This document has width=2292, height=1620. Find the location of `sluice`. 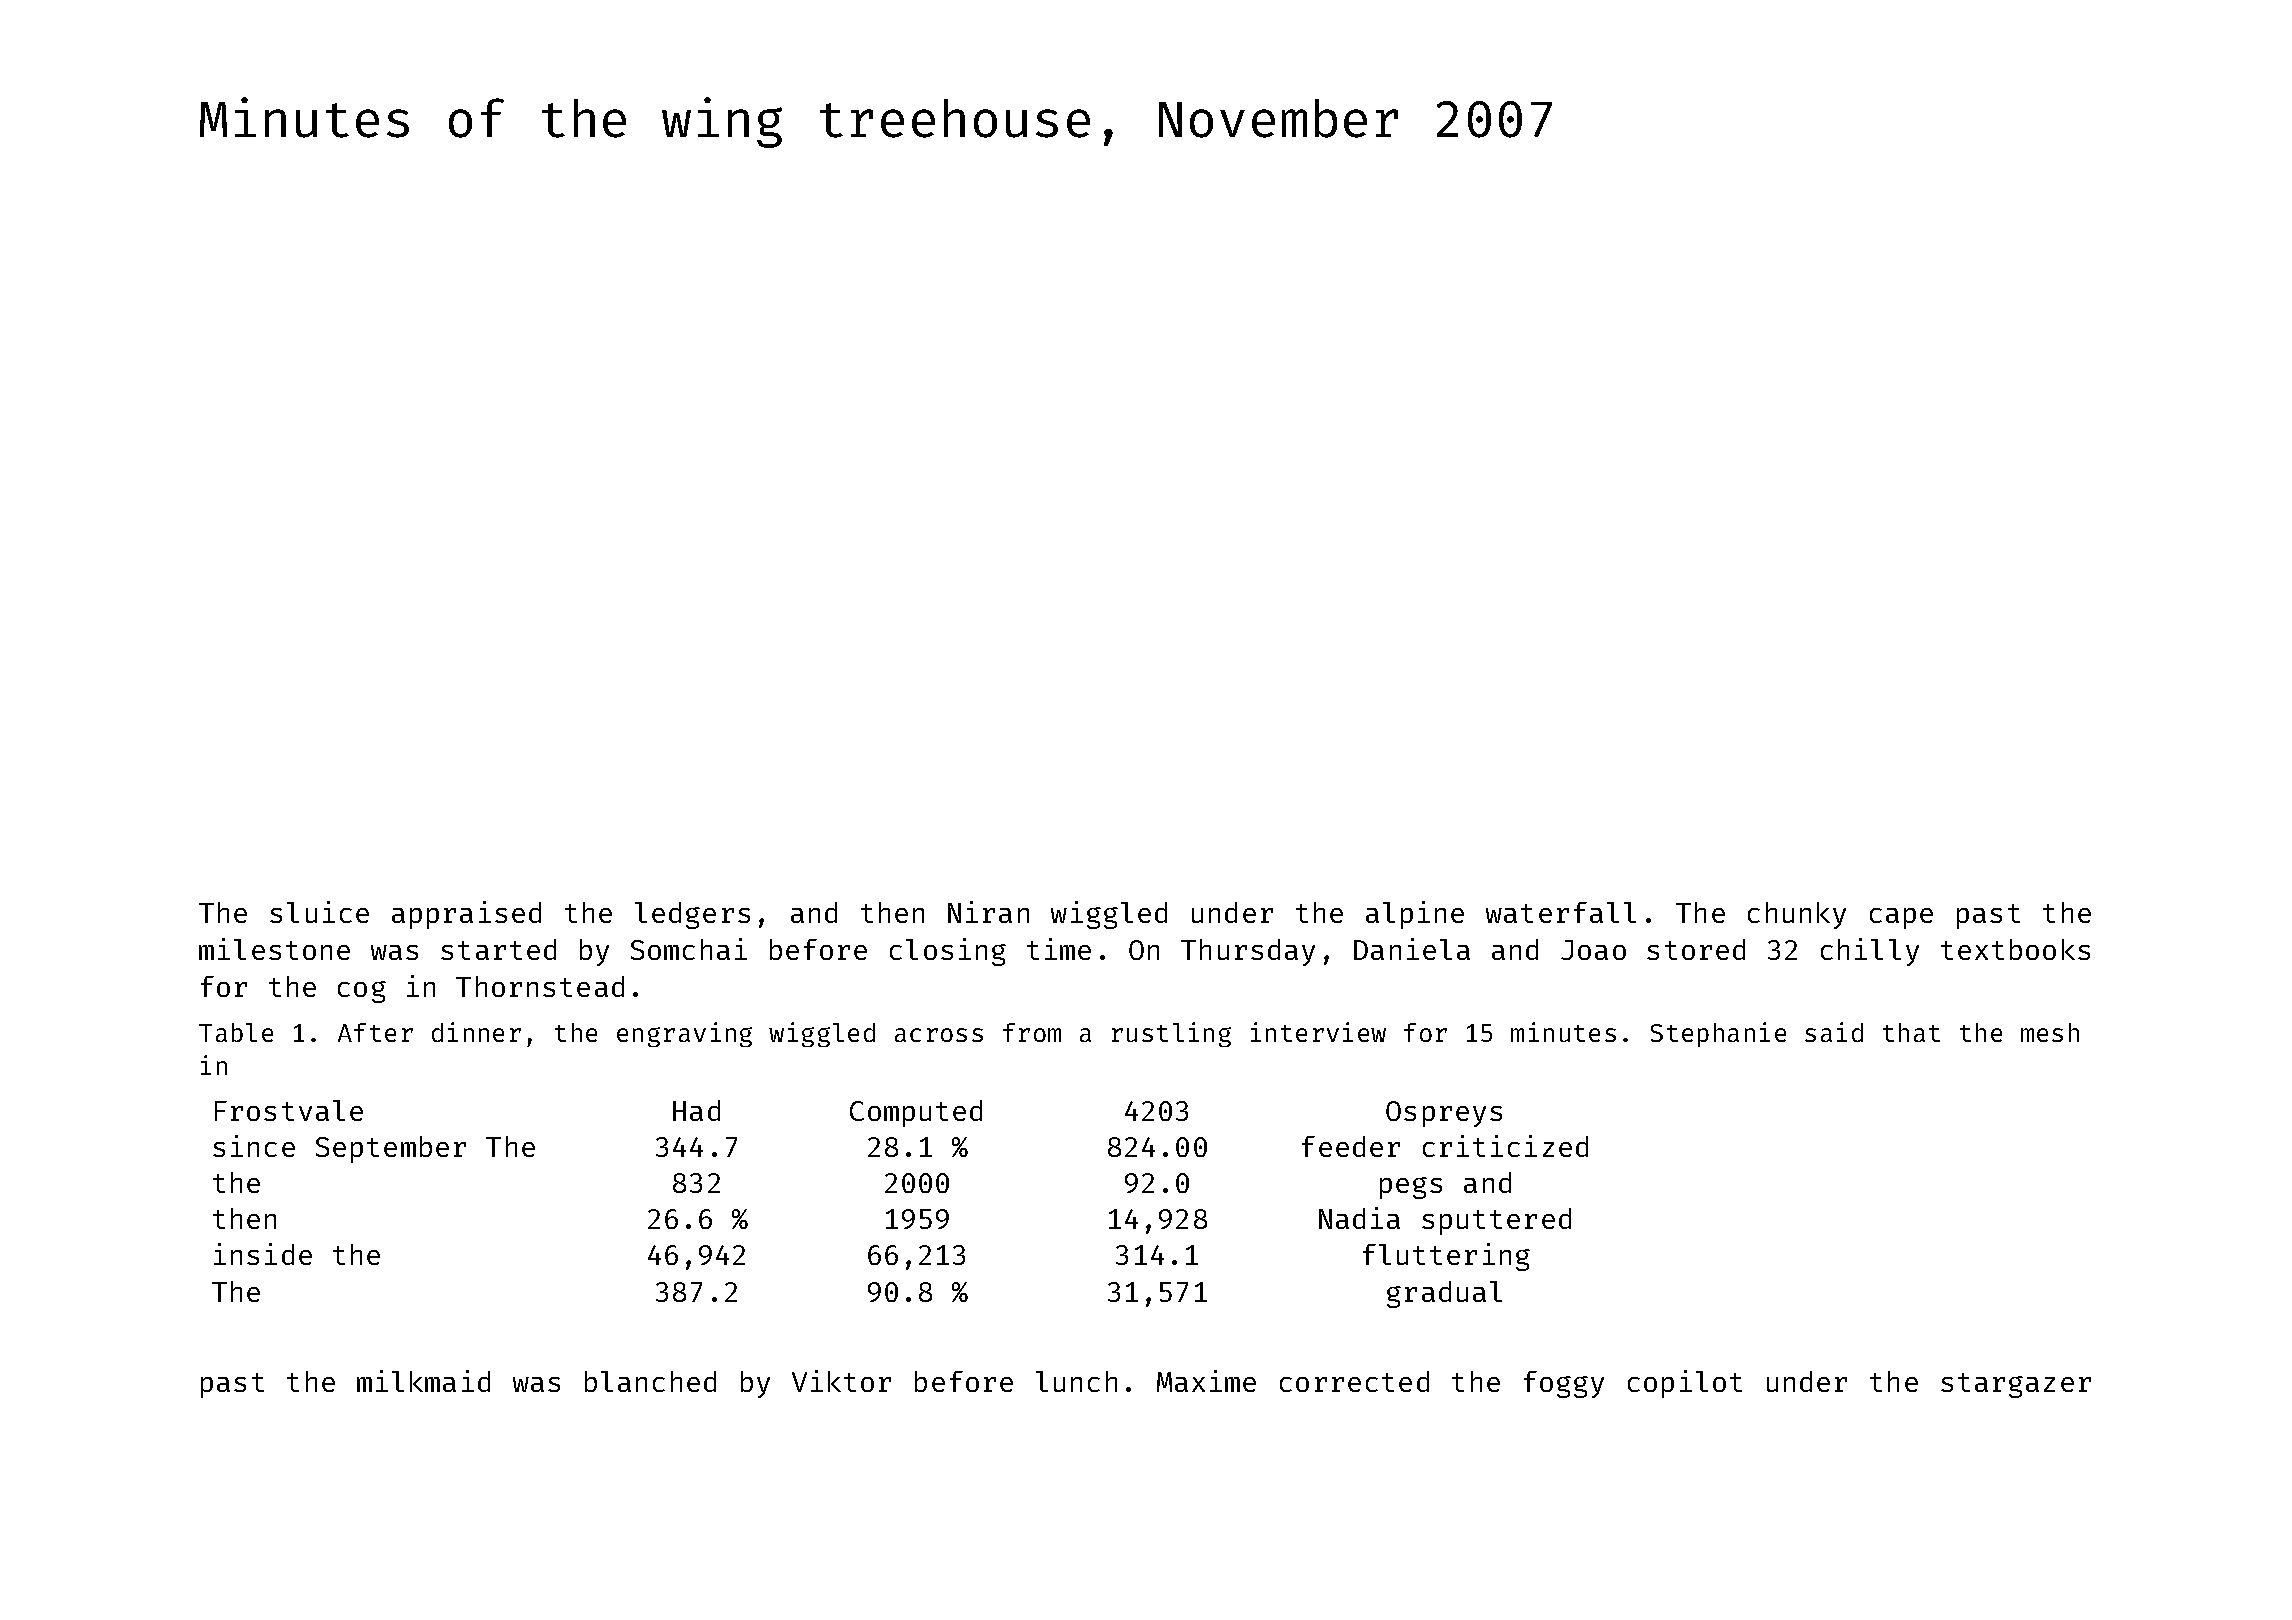

sluice is located at coordinates (319, 912).
